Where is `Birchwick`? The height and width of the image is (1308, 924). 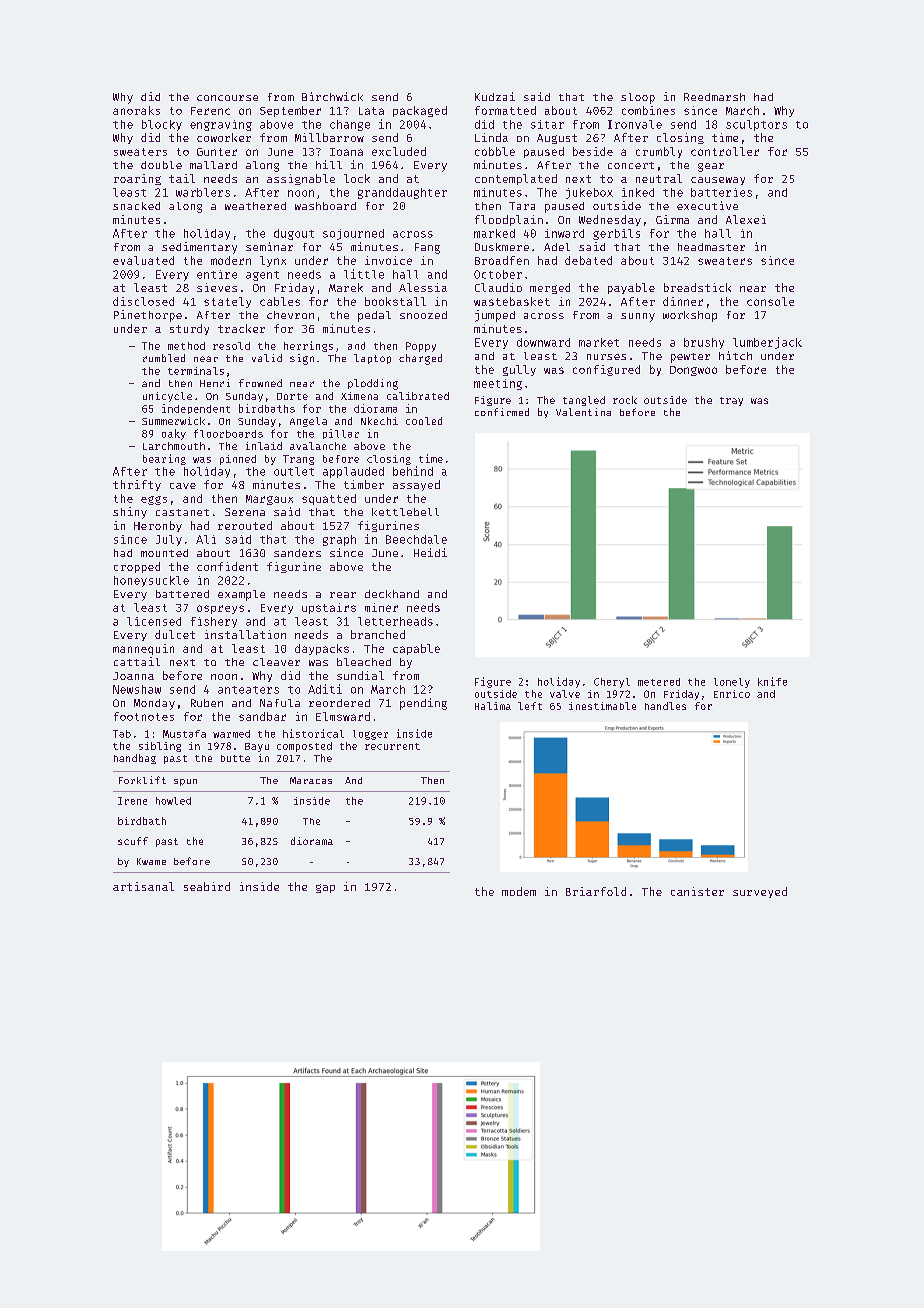 Birchwick is located at coordinates (332, 96).
